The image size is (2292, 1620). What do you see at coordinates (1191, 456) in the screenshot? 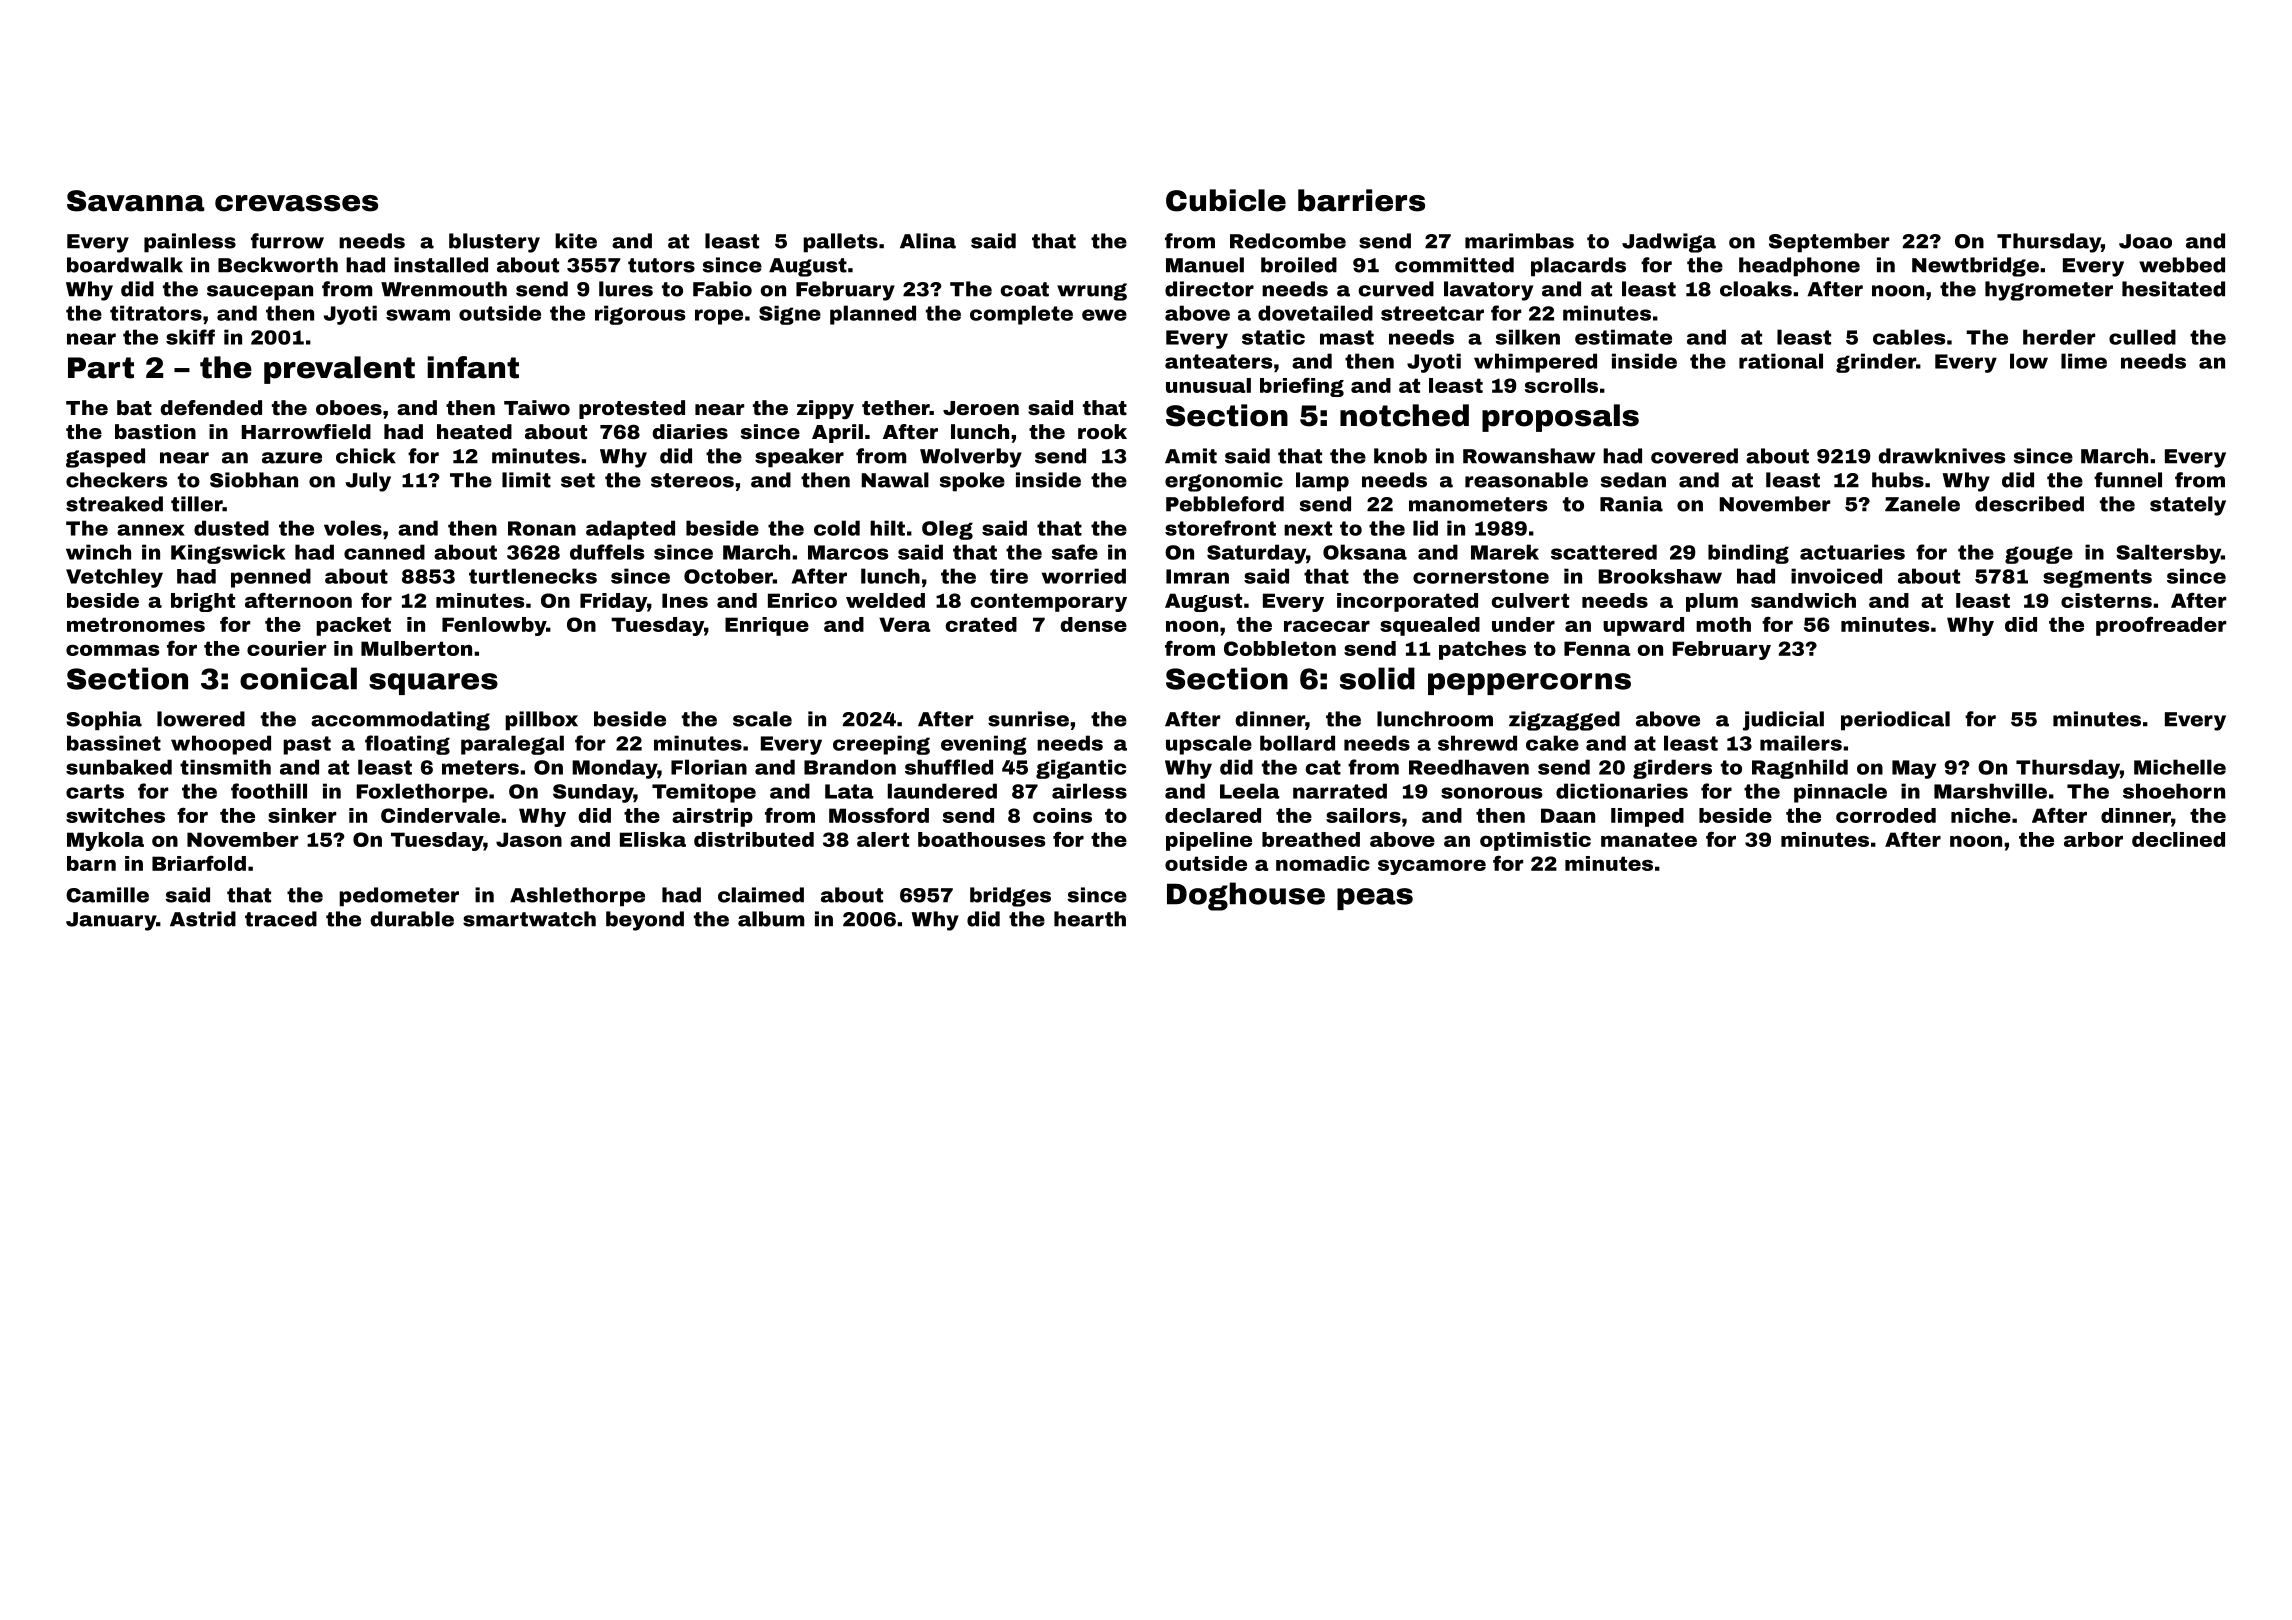
I see `Amit` at bounding box center [1191, 456].
